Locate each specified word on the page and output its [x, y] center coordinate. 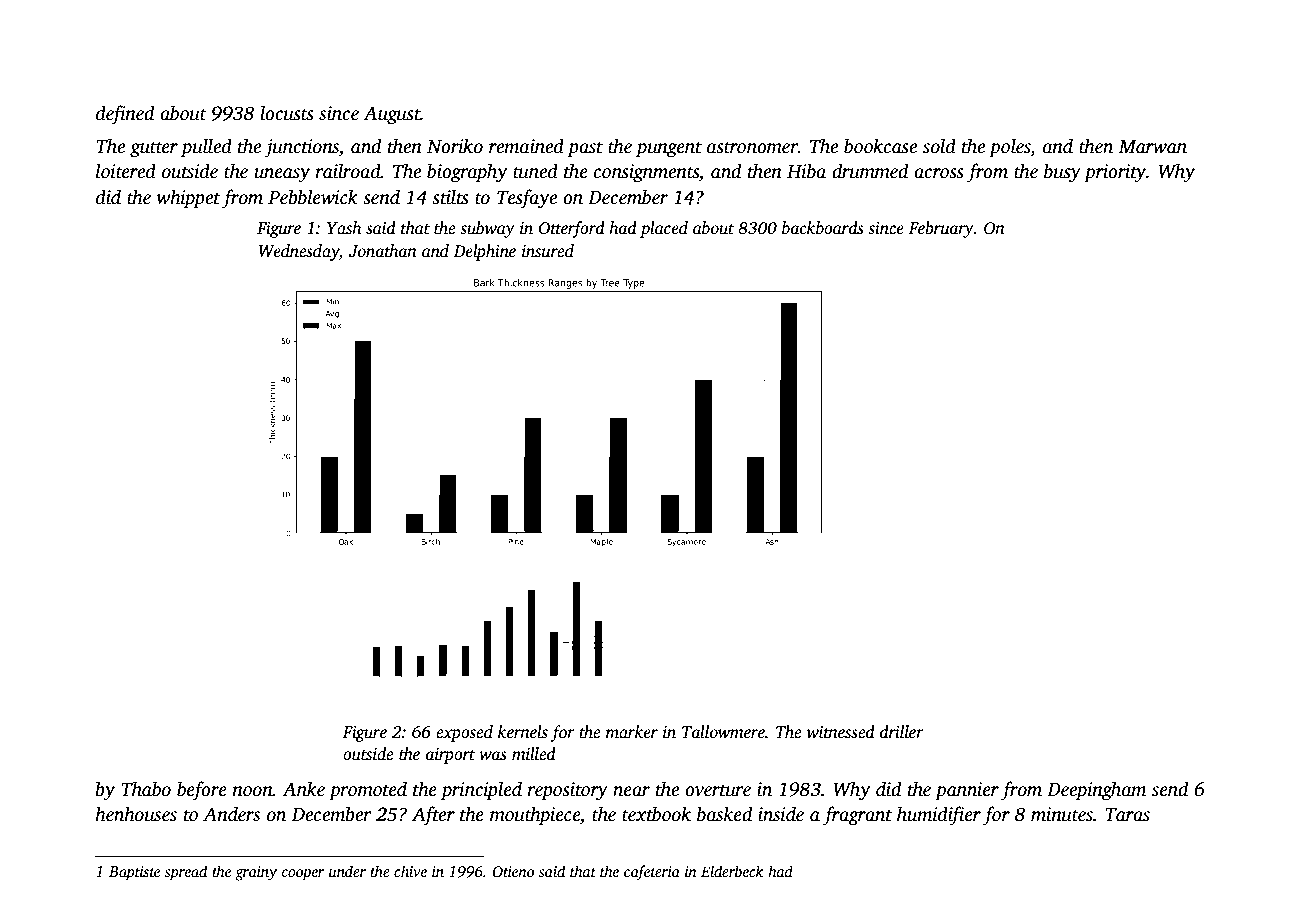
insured [548, 251]
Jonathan [383, 251]
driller [902, 732]
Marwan [1152, 147]
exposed [464, 733]
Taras [1127, 815]
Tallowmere [723, 732]
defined [125, 115]
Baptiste [134, 873]
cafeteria [652, 873]
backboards [823, 228]
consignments [646, 173]
